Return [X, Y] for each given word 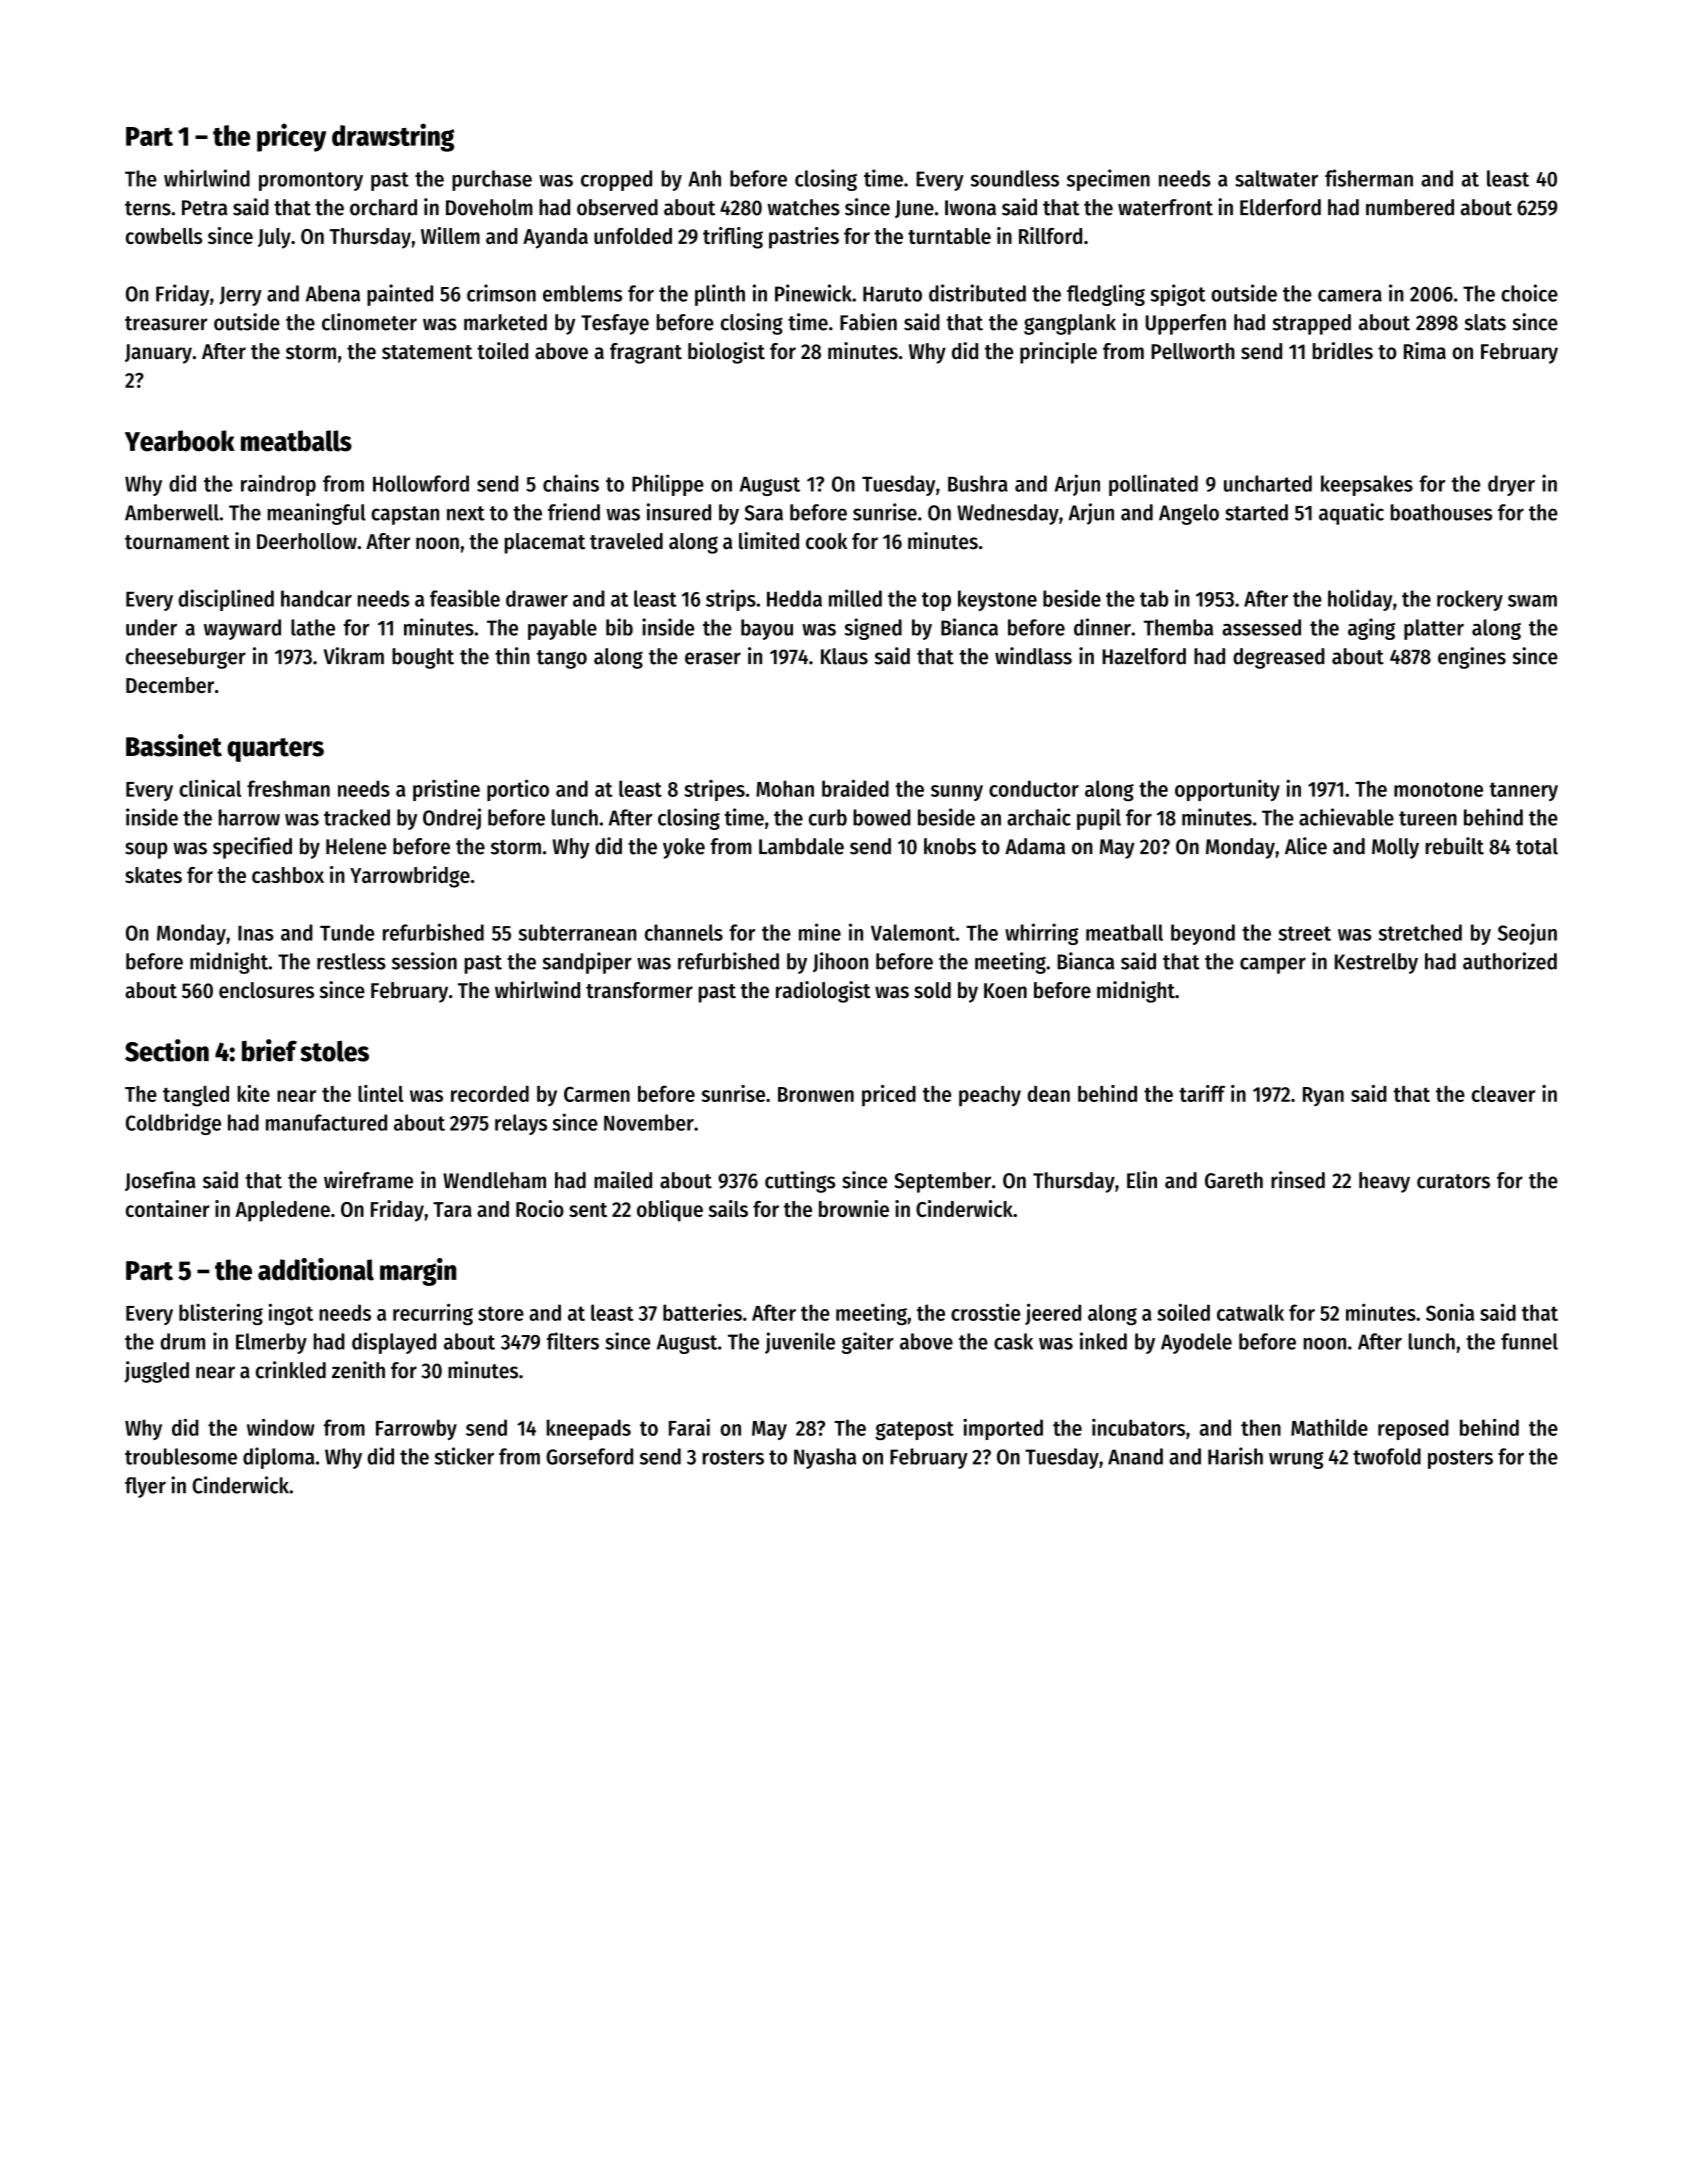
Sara [763, 513]
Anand [1135, 1456]
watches [804, 207]
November [649, 1122]
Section [167, 1050]
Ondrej [452, 819]
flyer [145, 1487]
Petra [204, 208]
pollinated [1153, 485]
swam [1532, 601]
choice [1529, 293]
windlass [1033, 656]
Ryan [1323, 1096]
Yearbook [180, 441]
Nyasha [825, 1458]
